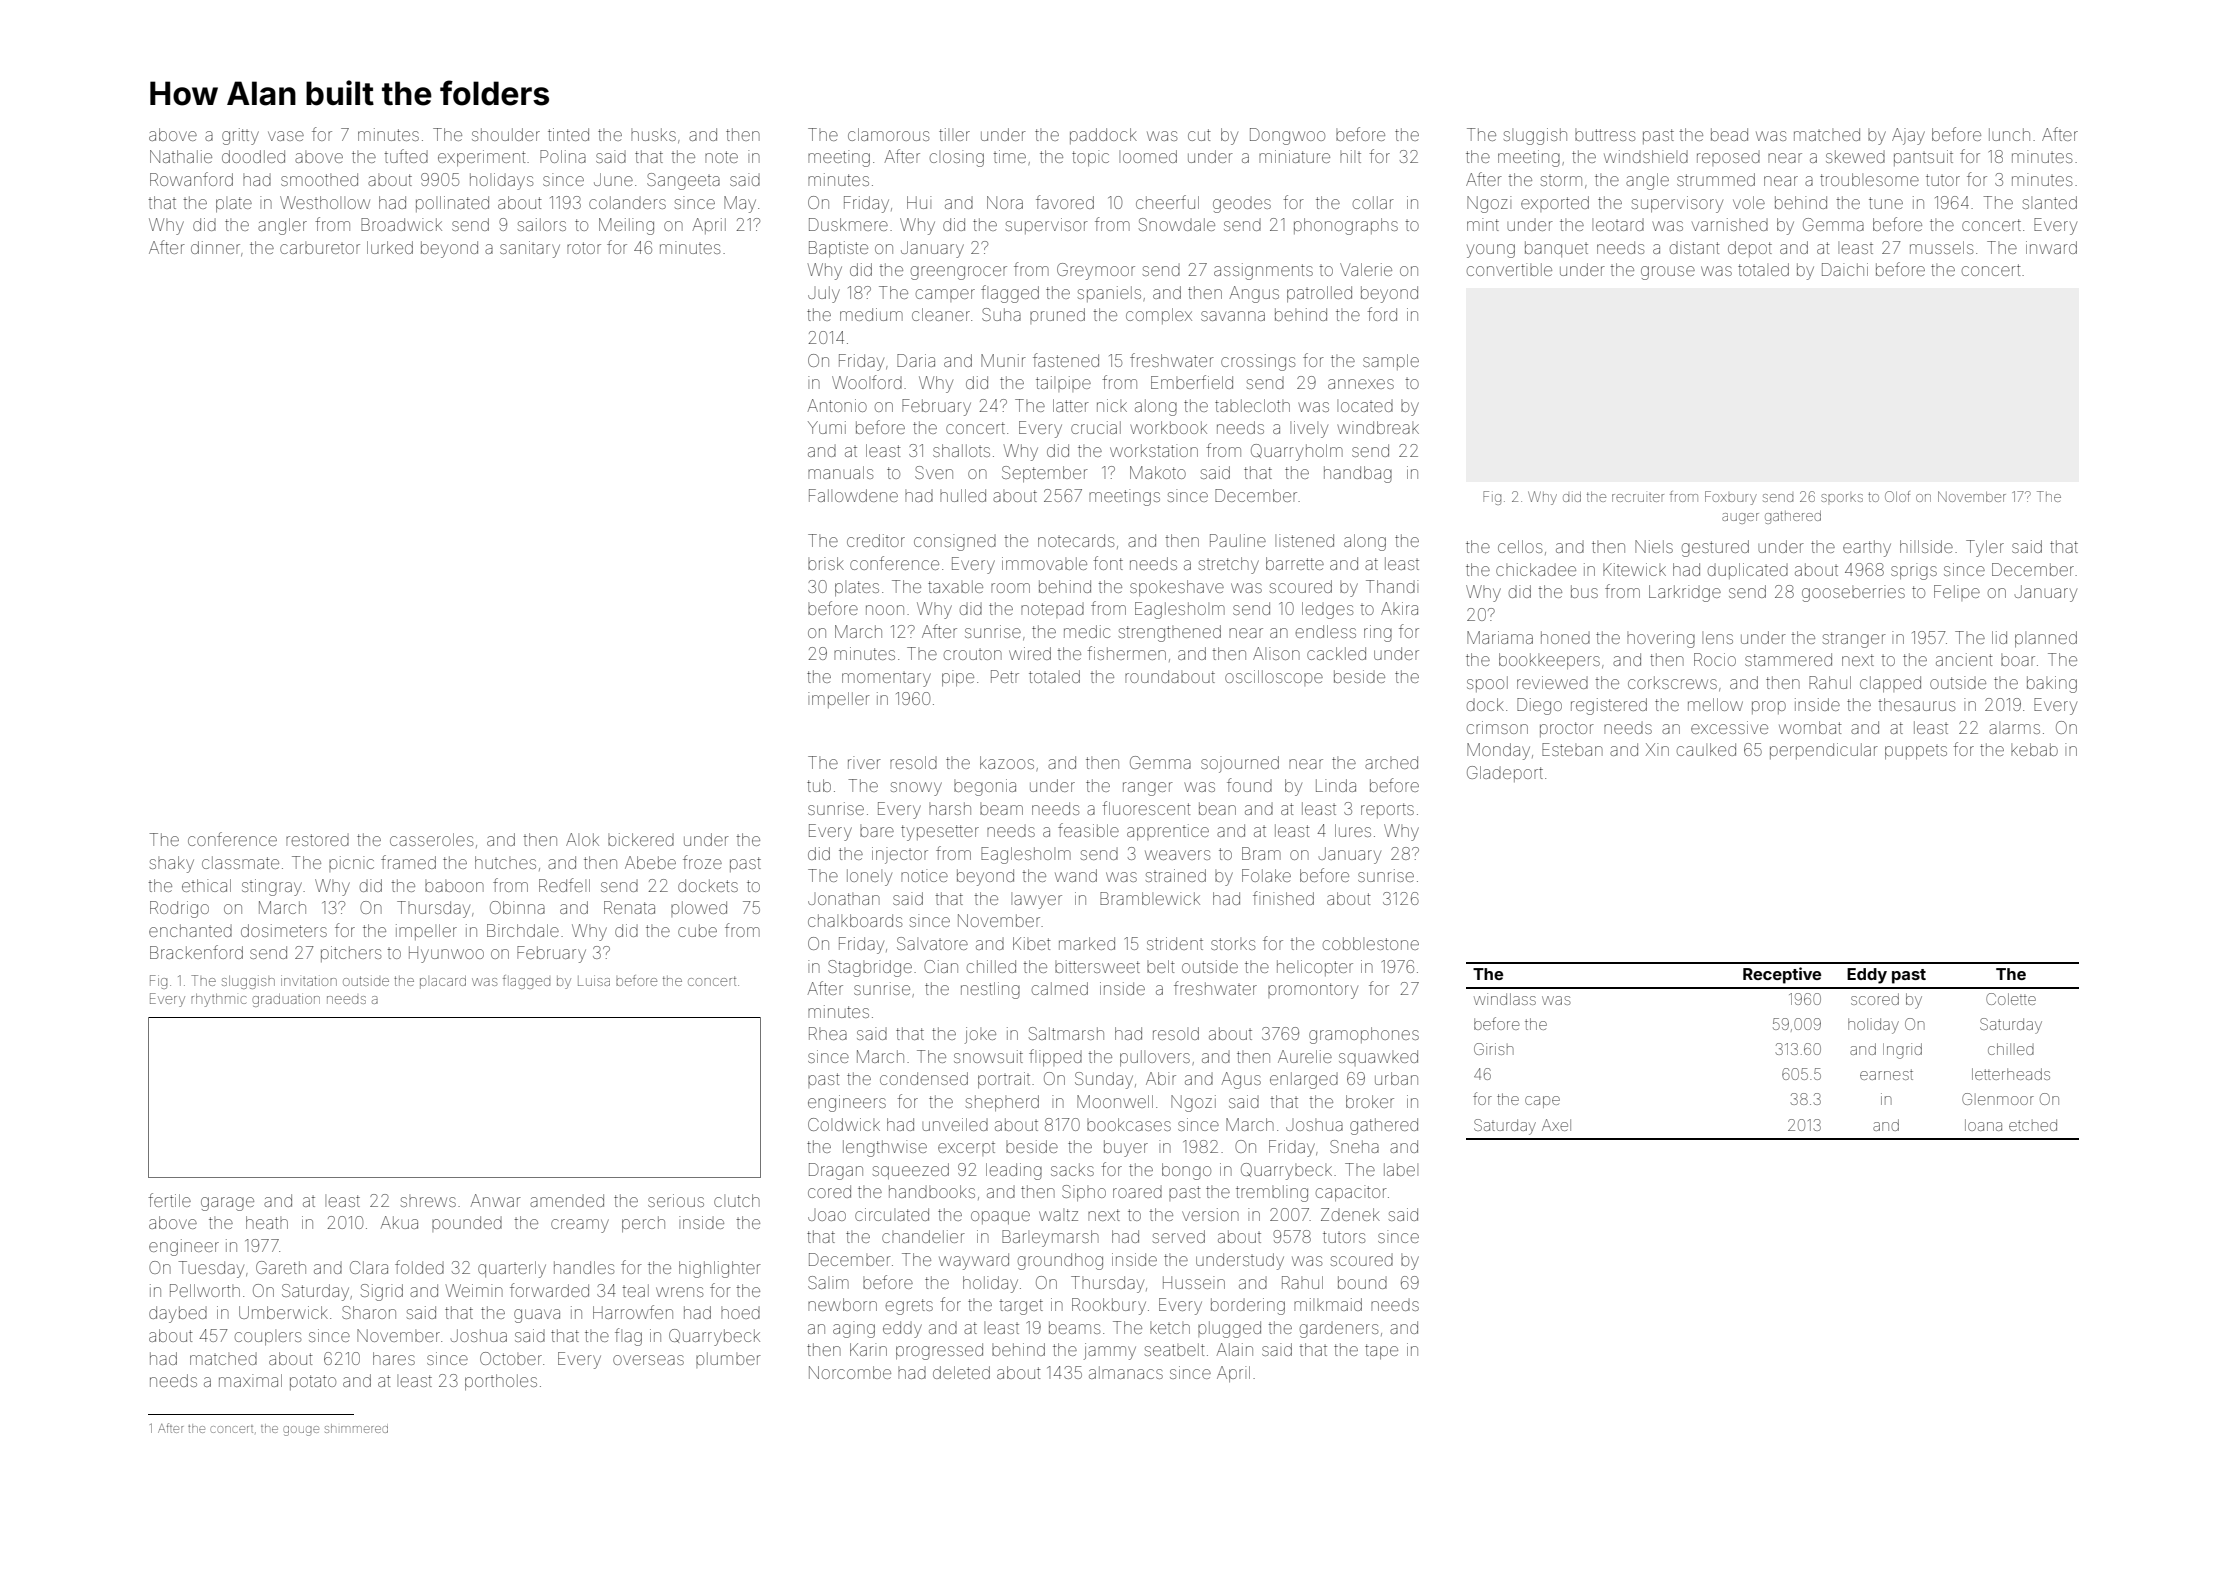 The image size is (2227, 1575). Describe the element at coordinates (369, 1312) in the image. I see `Sharon` at that location.
